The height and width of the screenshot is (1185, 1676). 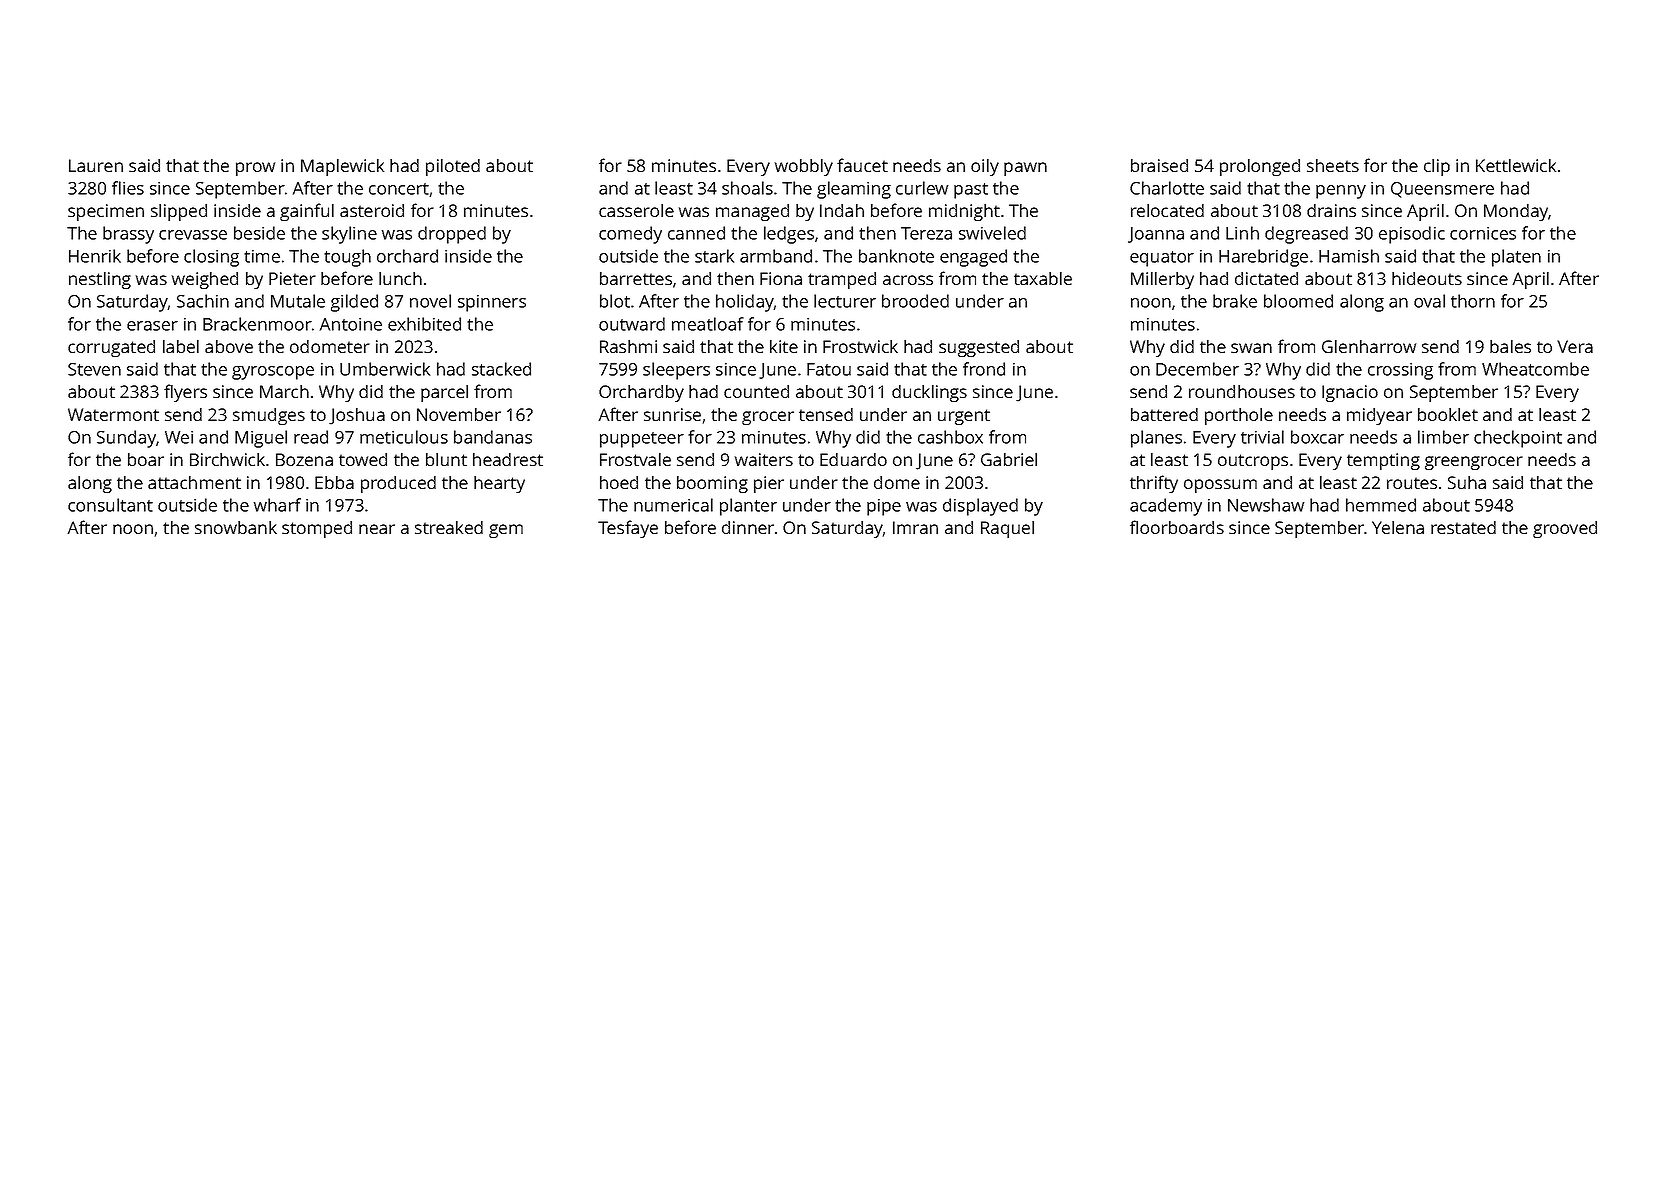 What do you see at coordinates (1333, 165) in the screenshot?
I see `sheets` at bounding box center [1333, 165].
